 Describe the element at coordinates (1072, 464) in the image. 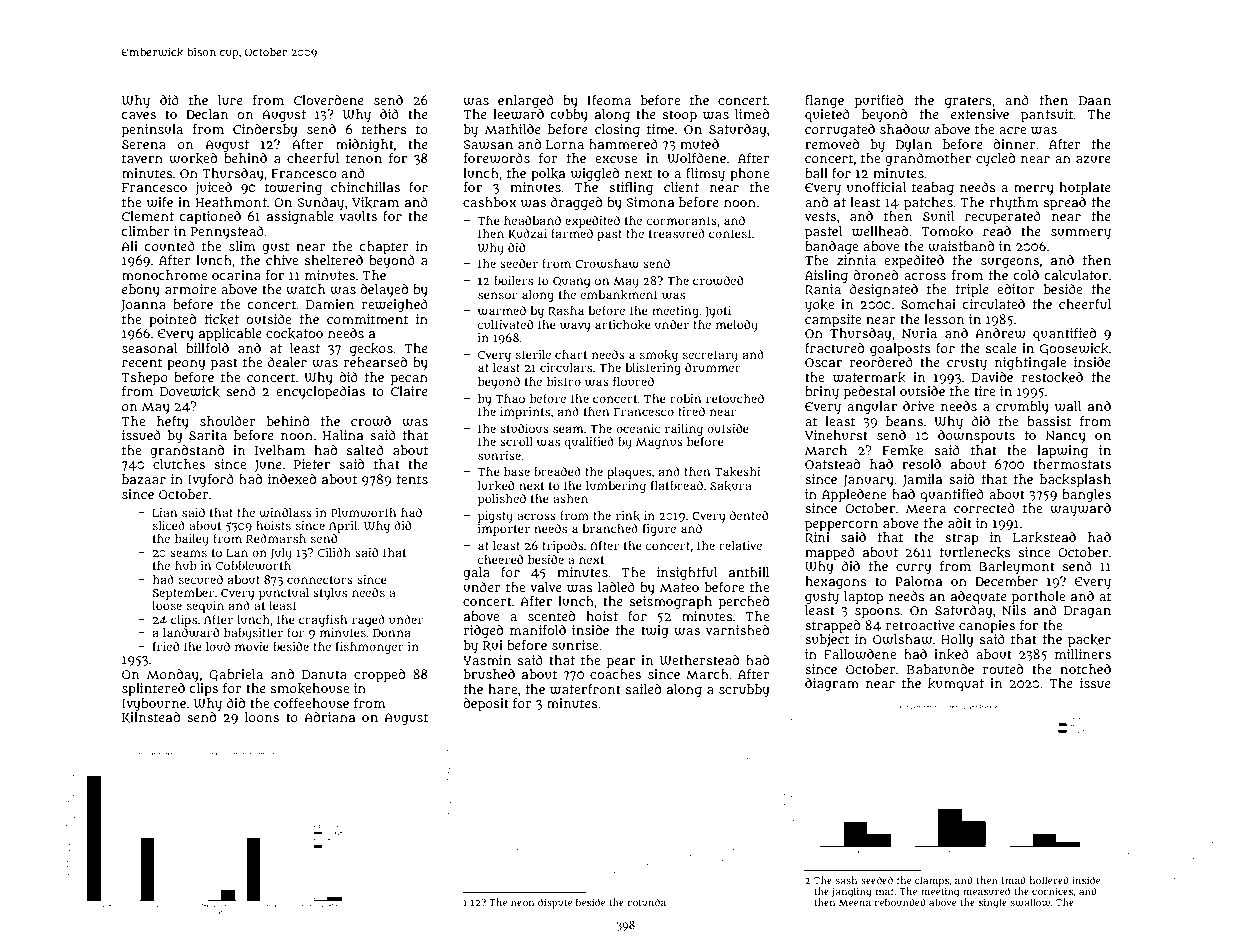

I see `thermostats` at that location.
